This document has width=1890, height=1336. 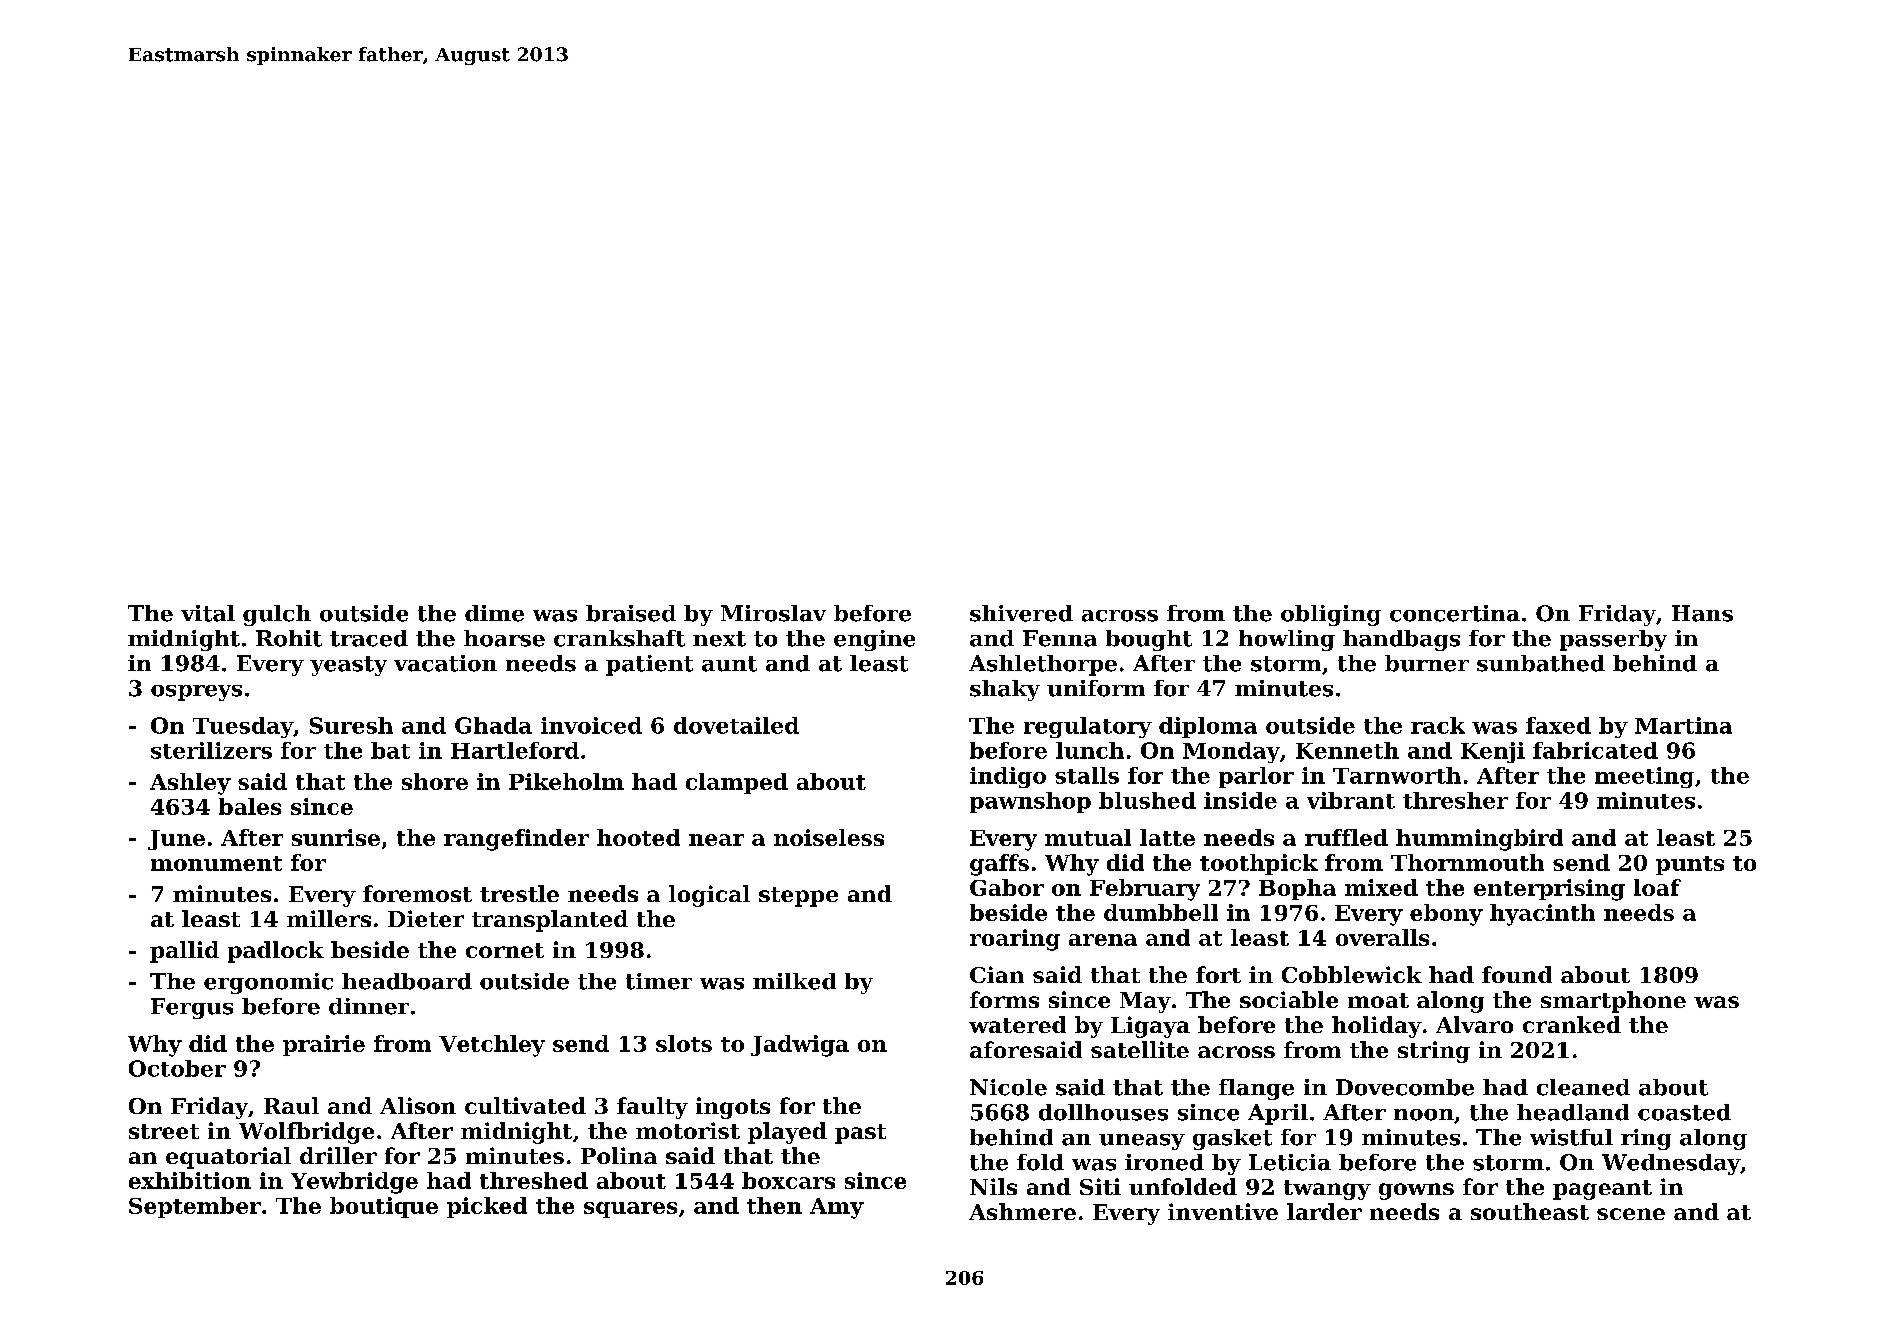 What do you see at coordinates (1021, 613) in the document?
I see `shivered` at bounding box center [1021, 613].
